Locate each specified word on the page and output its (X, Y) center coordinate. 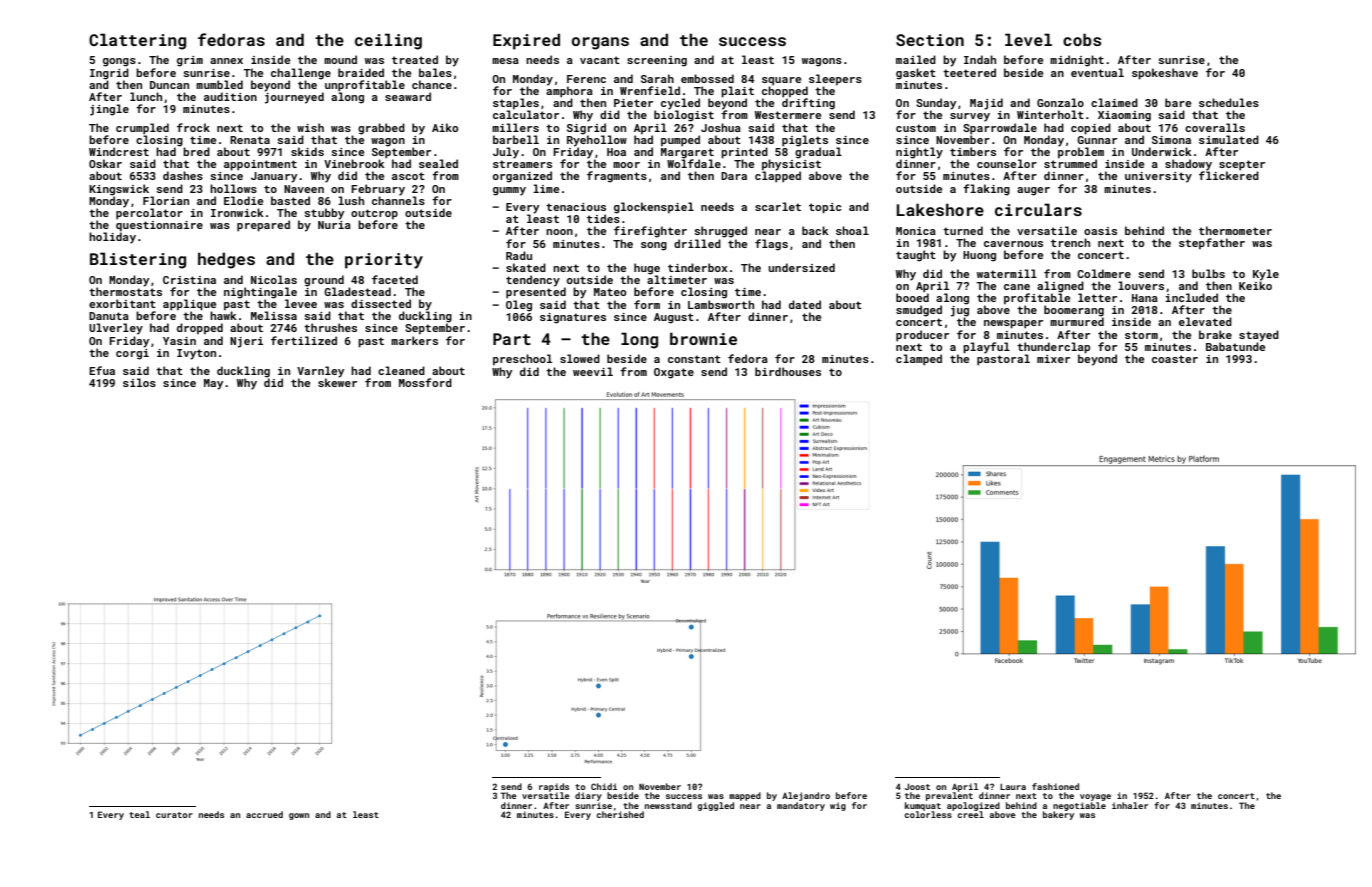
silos (139, 382)
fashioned (1055, 786)
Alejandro (806, 796)
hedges (226, 260)
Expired (526, 41)
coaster (1175, 359)
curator (174, 815)
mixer (1053, 359)
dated (805, 304)
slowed (580, 358)
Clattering (137, 41)
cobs (1082, 39)
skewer (337, 382)
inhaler (1130, 805)
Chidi (604, 786)
